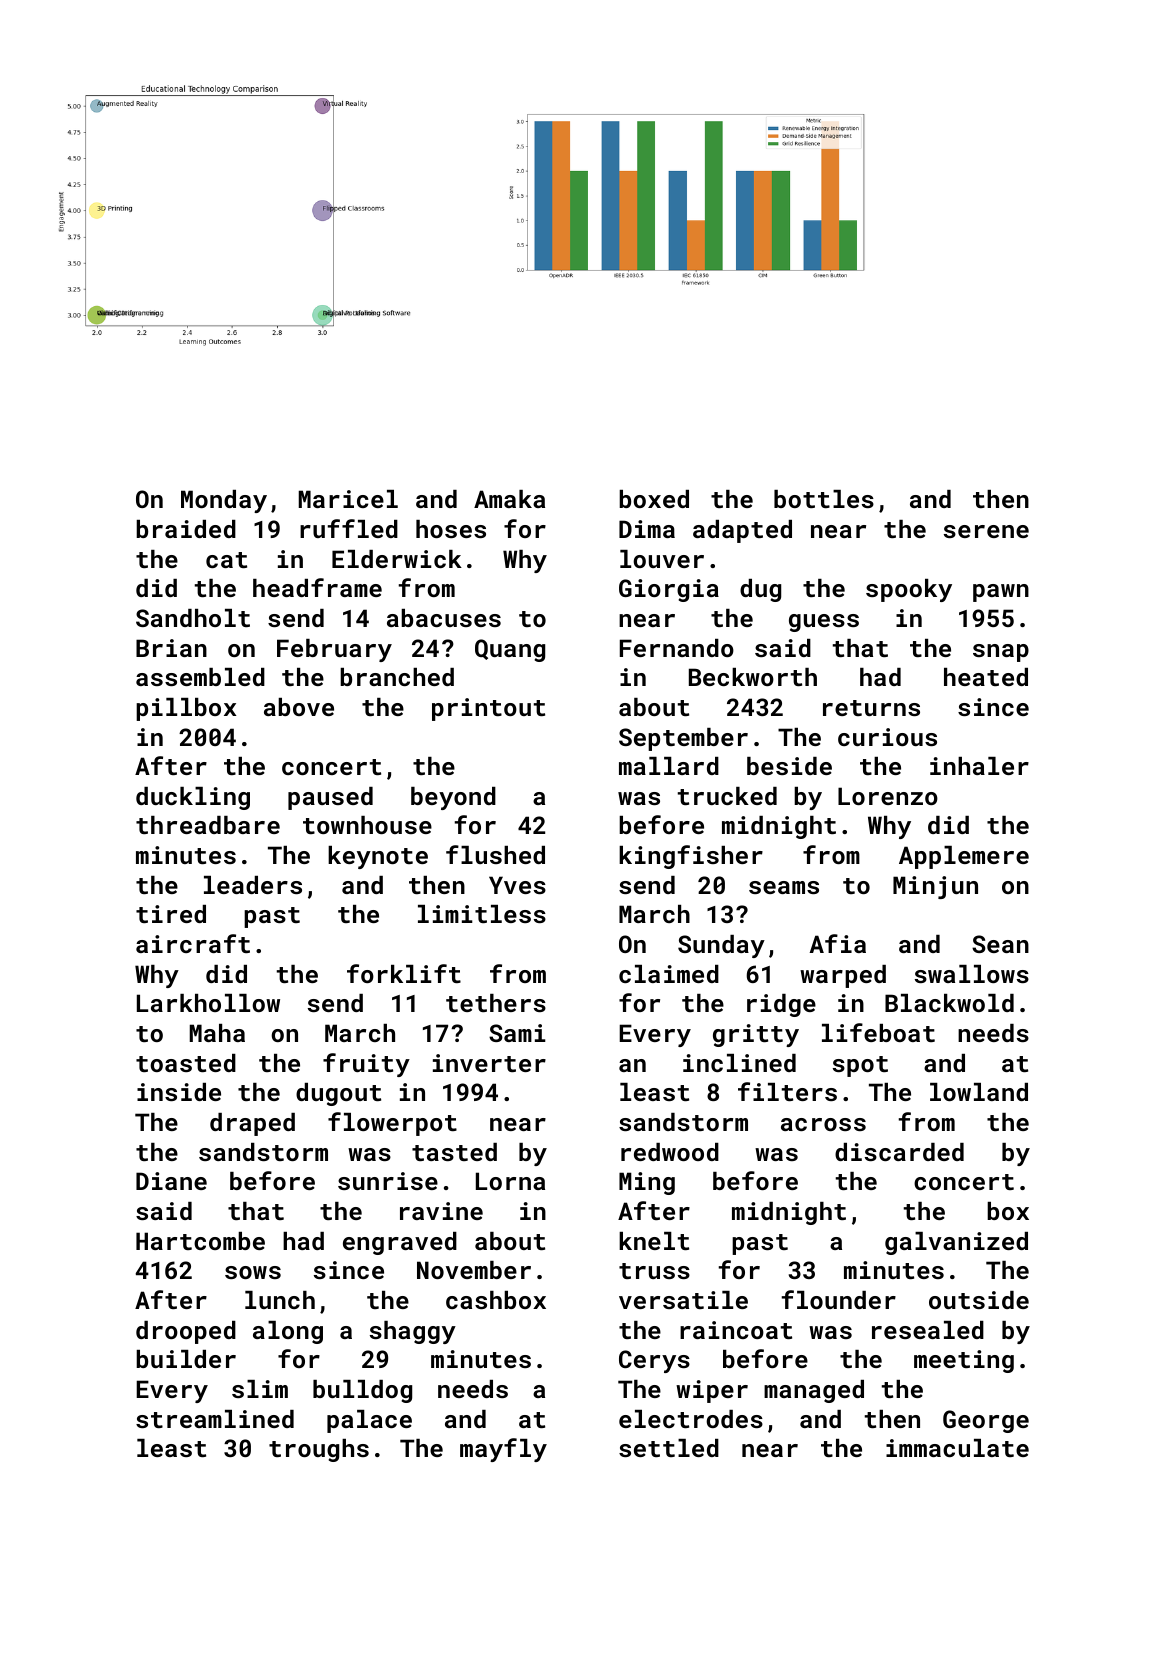 This screenshot has height=1654, width=1165. What do you see at coordinates (957, 1448) in the screenshot?
I see `immaculate` at bounding box center [957, 1448].
